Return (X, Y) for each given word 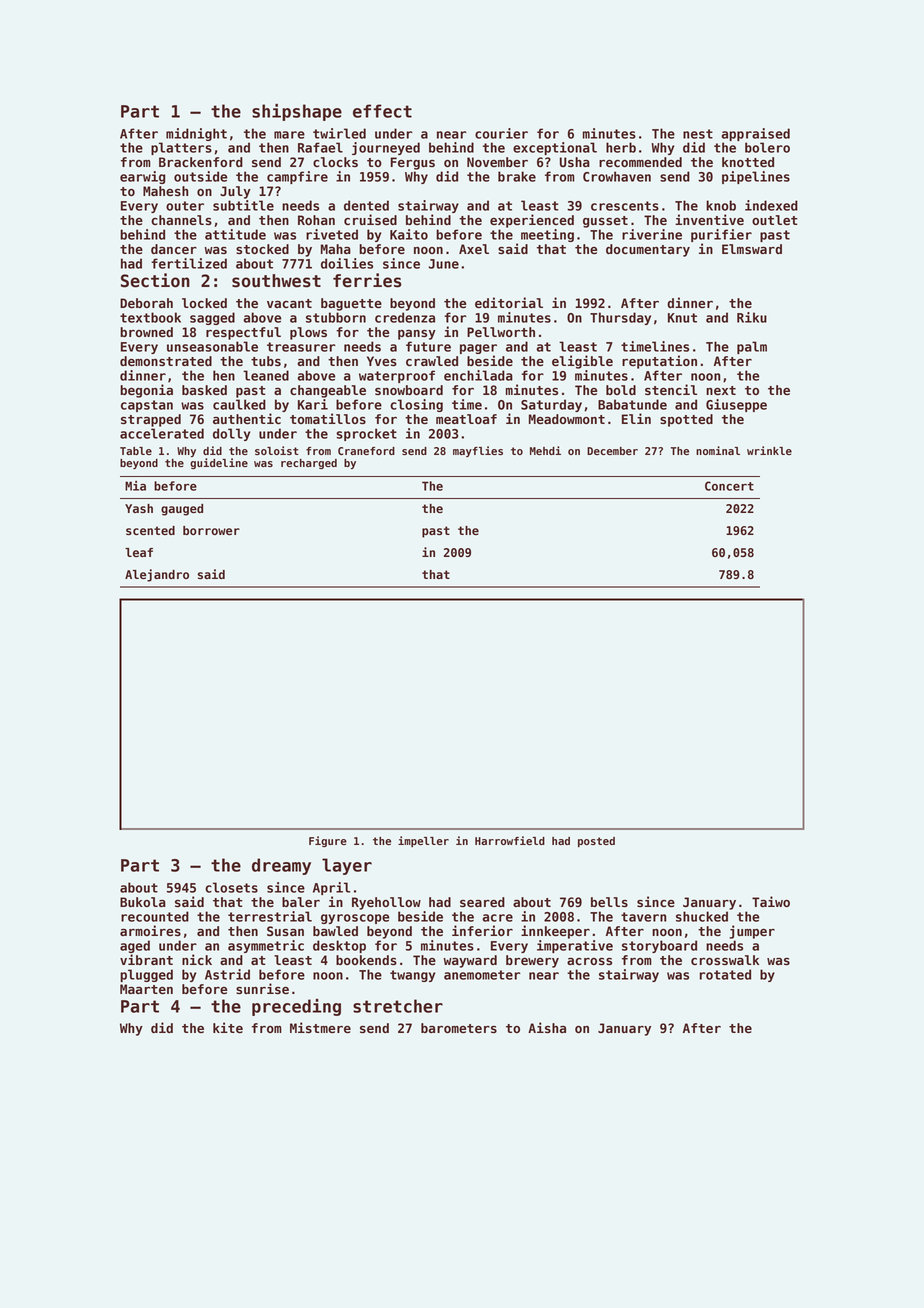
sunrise (262, 988)
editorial (509, 302)
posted (596, 842)
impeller (423, 841)
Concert (729, 486)
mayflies (478, 451)
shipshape (297, 112)
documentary (648, 250)
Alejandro (157, 575)
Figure (328, 841)
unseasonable (212, 346)
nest (698, 134)
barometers (459, 1028)
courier (501, 133)
